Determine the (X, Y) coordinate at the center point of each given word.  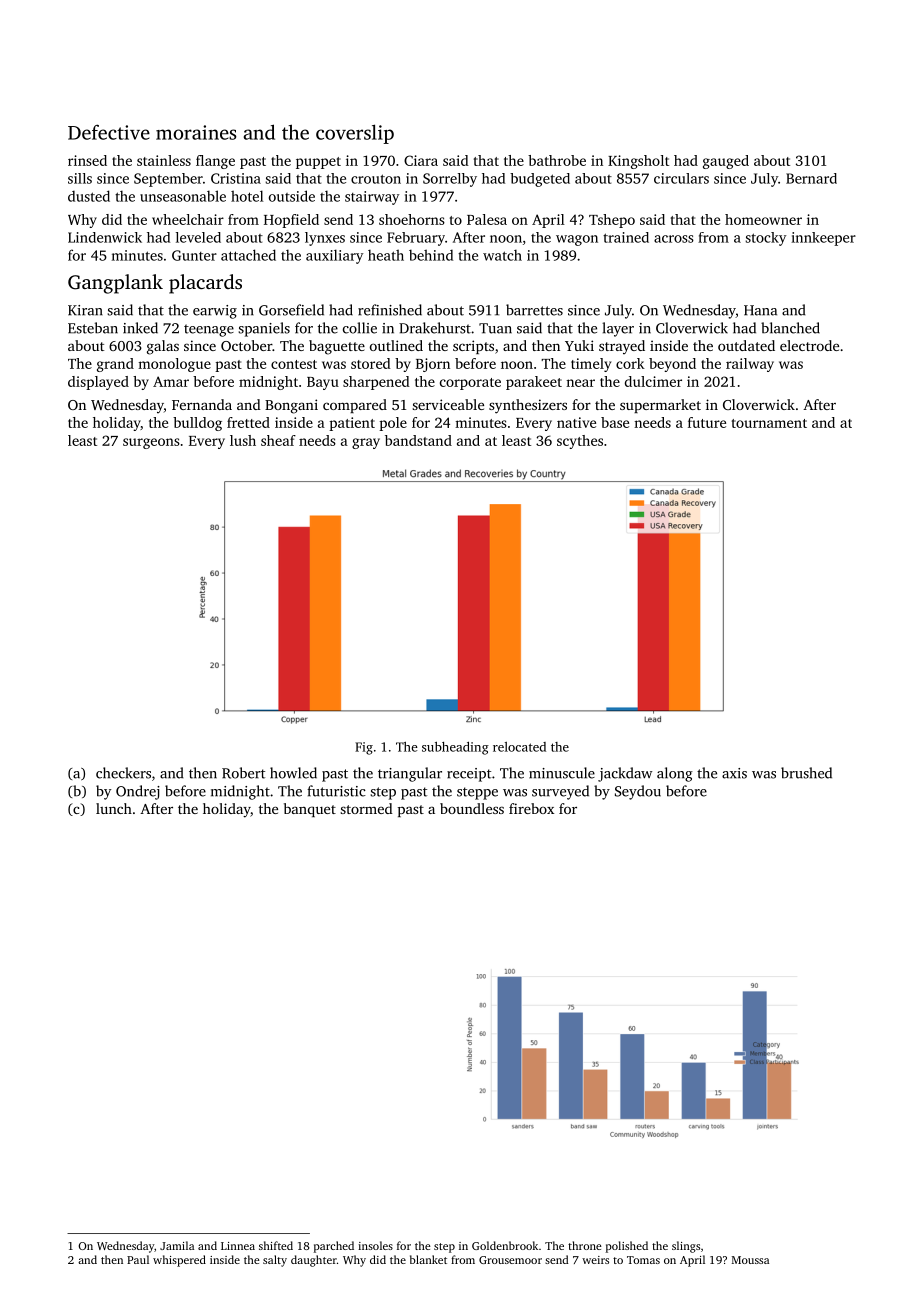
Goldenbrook (505, 1245)
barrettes (534, 310)
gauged (726, 162)
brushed (806, 773)
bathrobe (557, 160)
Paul (138, 1259)
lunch (114, 808)
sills (80, 178)
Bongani (291, 406)
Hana (760, 310)
